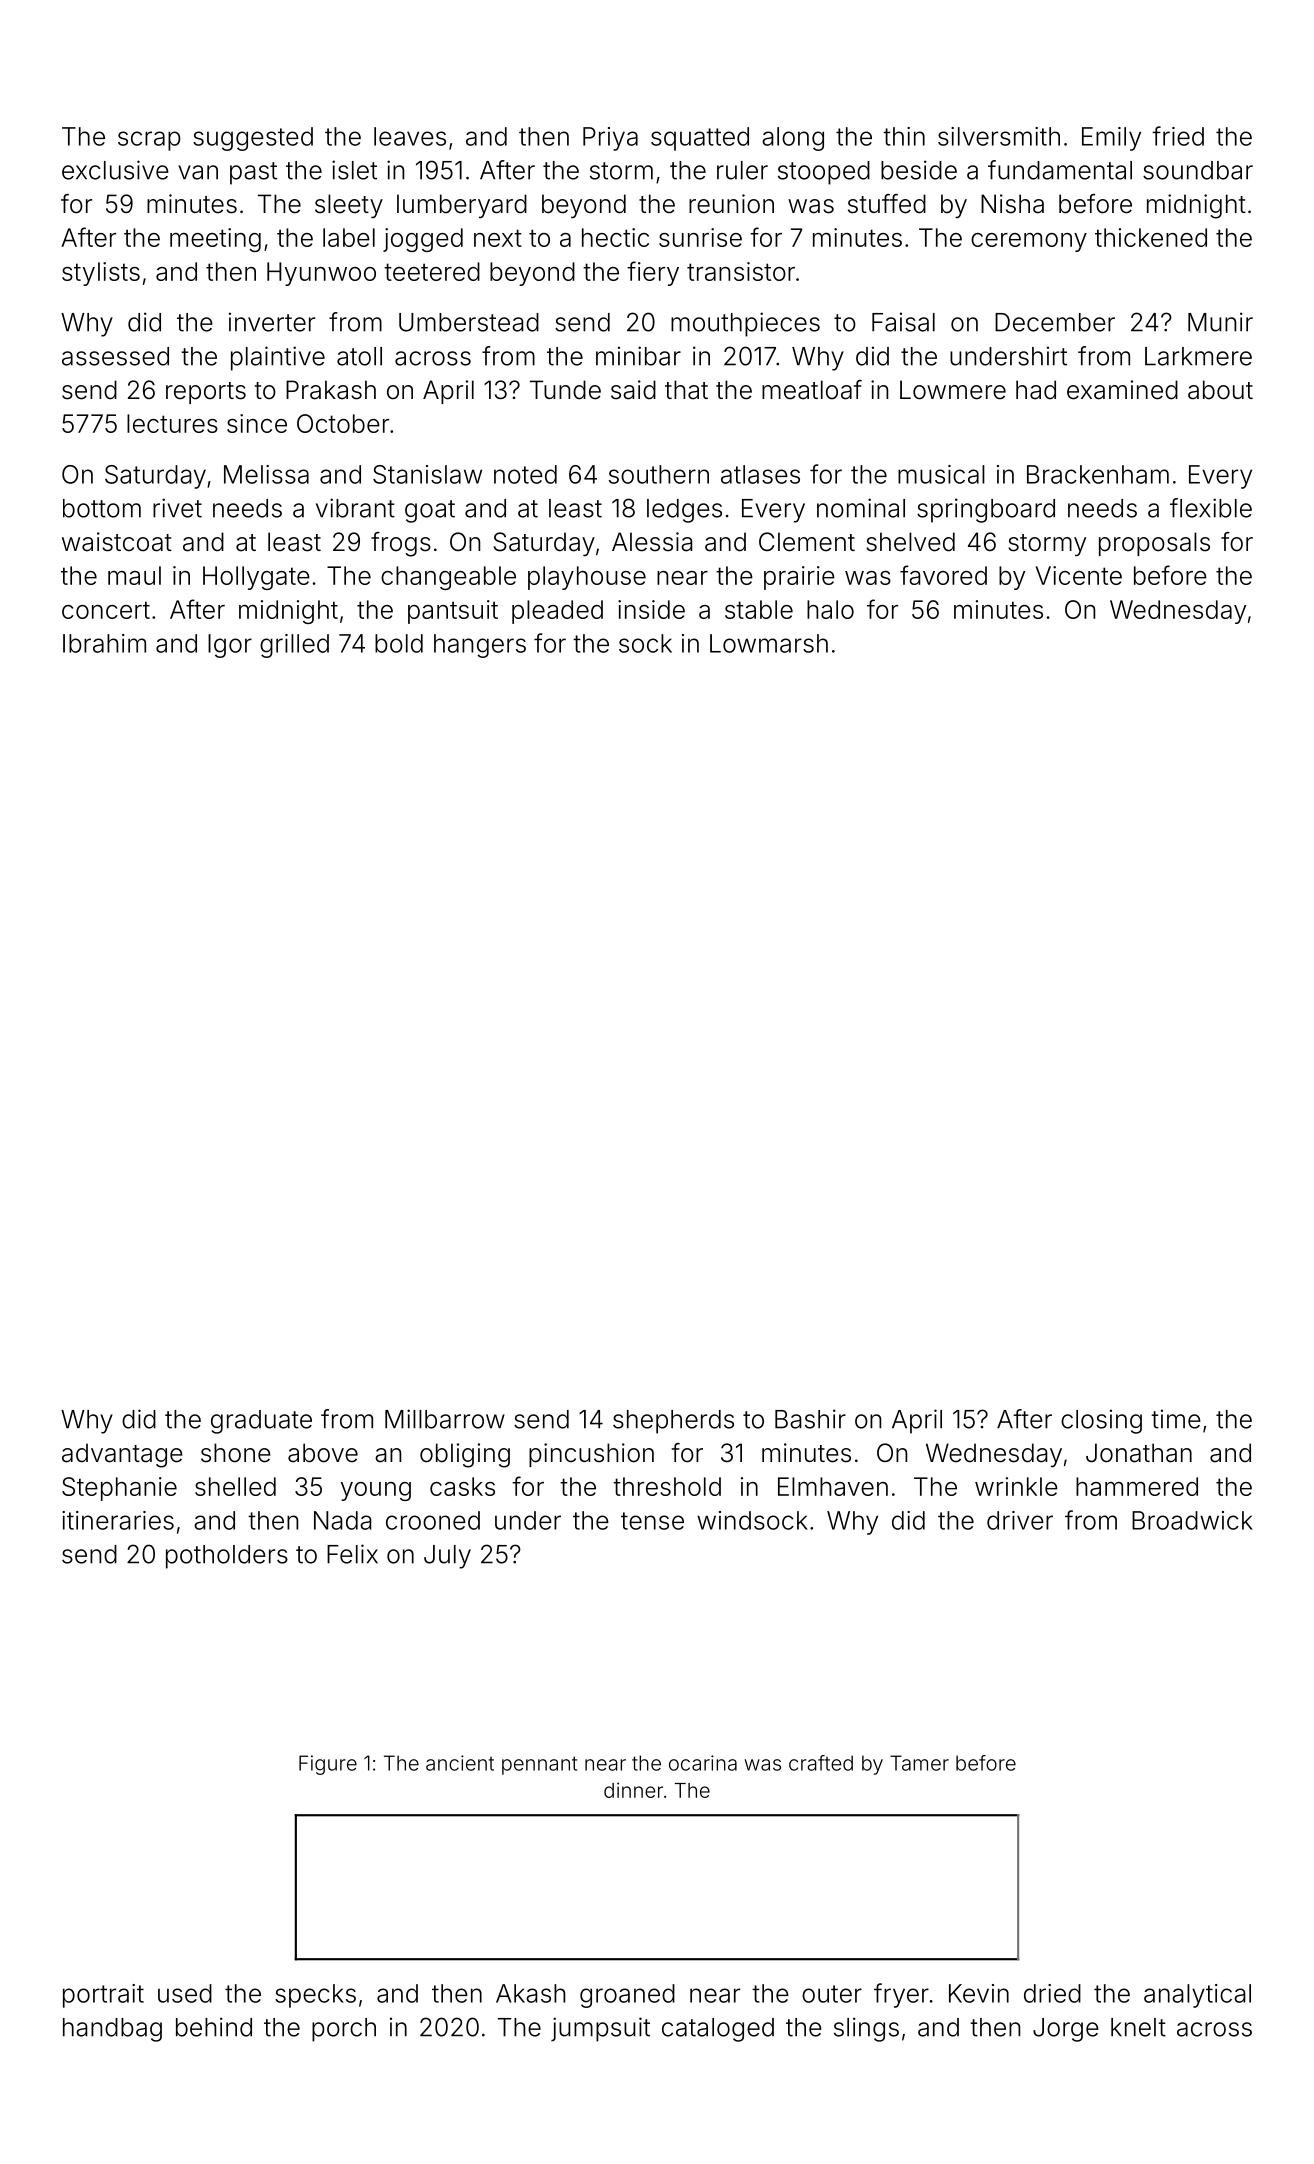  What do you see at coordinates (328, 1765) in the screenshot?
I see `Figure` at bounding box center [328, 1765].
